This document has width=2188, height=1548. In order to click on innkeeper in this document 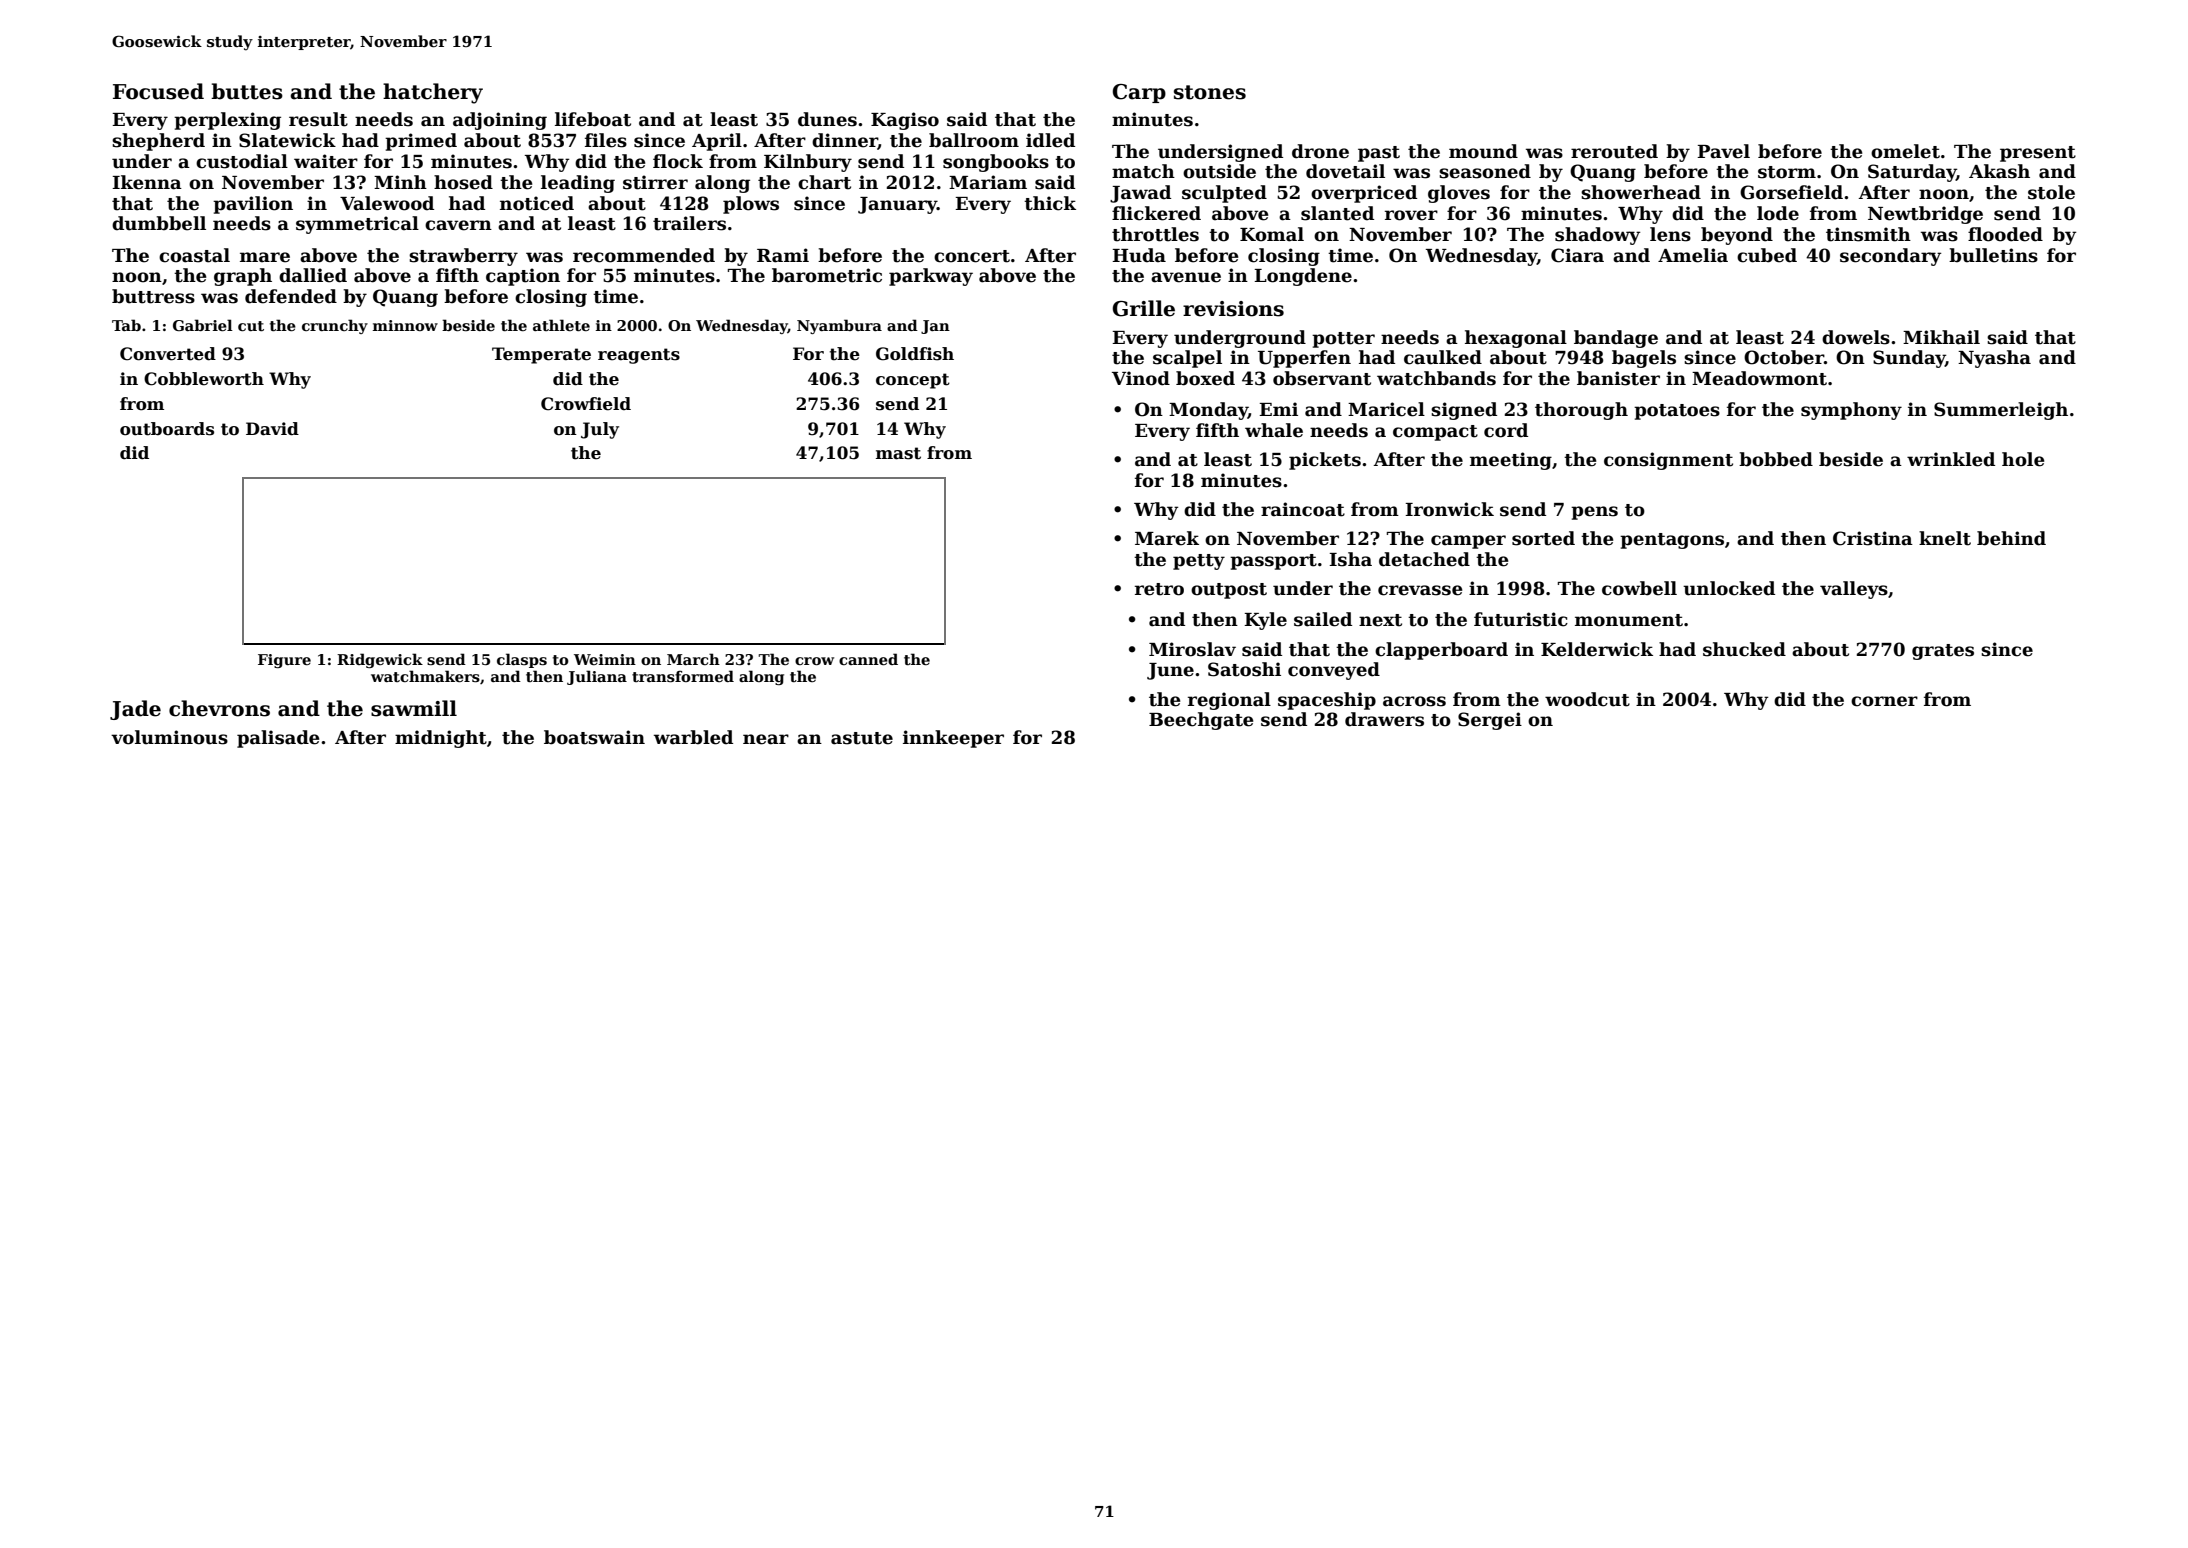, I will do `click(953, 739)`.
